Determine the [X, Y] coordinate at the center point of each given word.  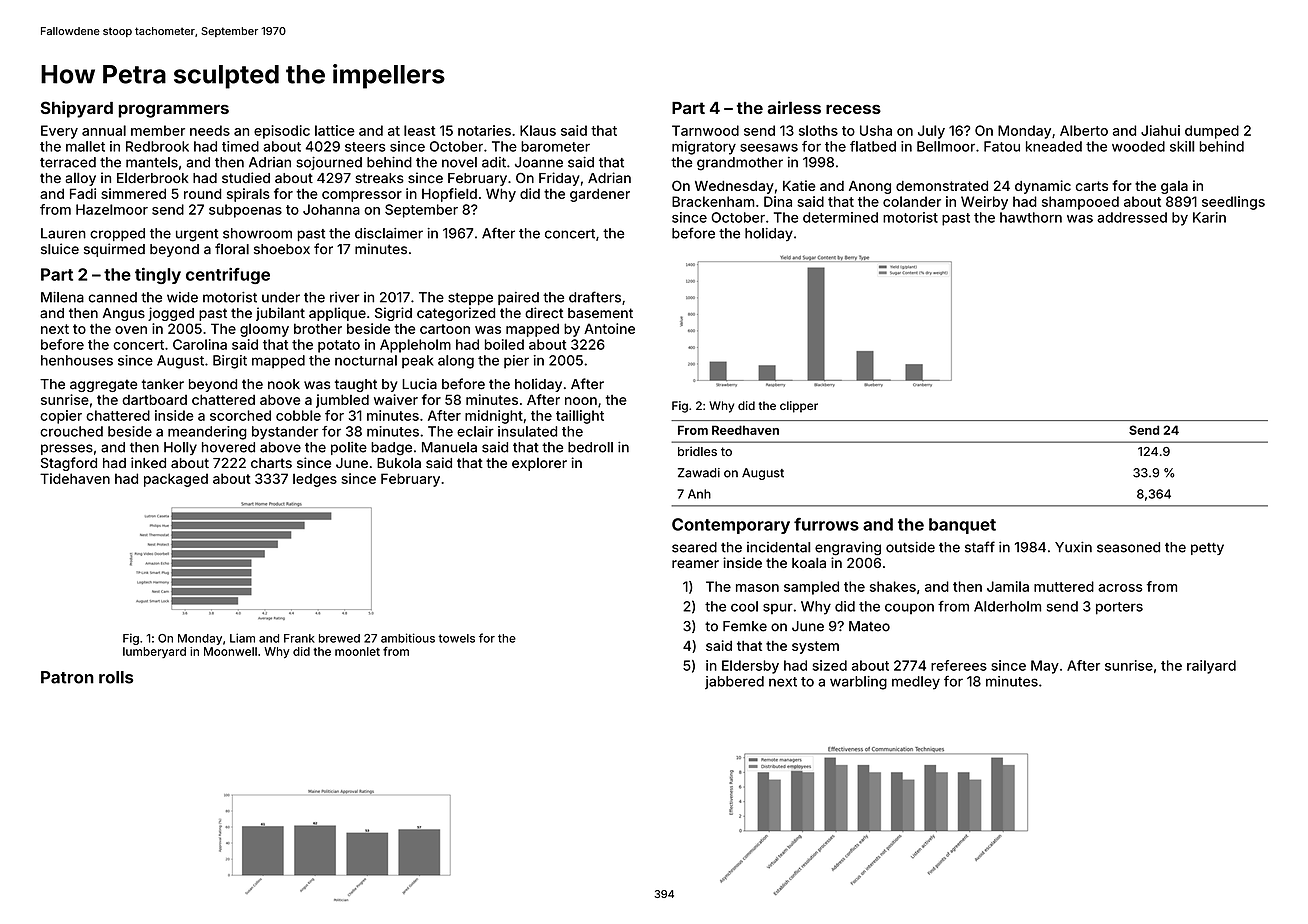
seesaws [769, 147]
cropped [117, 234]
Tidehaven [75, 478]
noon [581, 401]
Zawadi [699, 473]
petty [1207, 549]
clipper [799, 407]
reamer [695, 564]
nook [284, 384]
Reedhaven [745, 430]
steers [365, 147]
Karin [1209, 217]
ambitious [408, 638]
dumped [1212, 132]
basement [600, 313]
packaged [176, 480]
